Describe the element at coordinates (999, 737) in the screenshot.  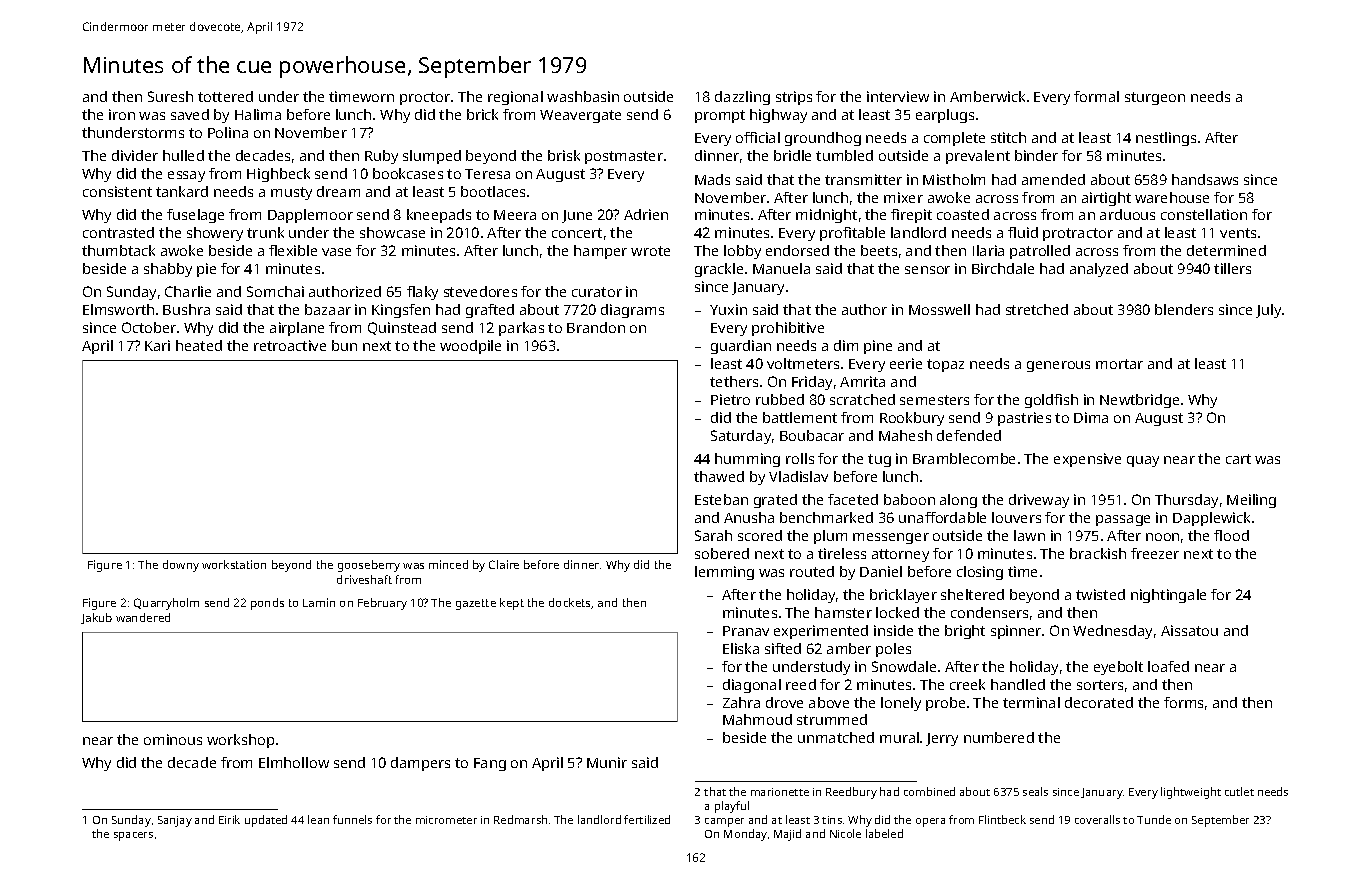
I see `numbered` at that location.
